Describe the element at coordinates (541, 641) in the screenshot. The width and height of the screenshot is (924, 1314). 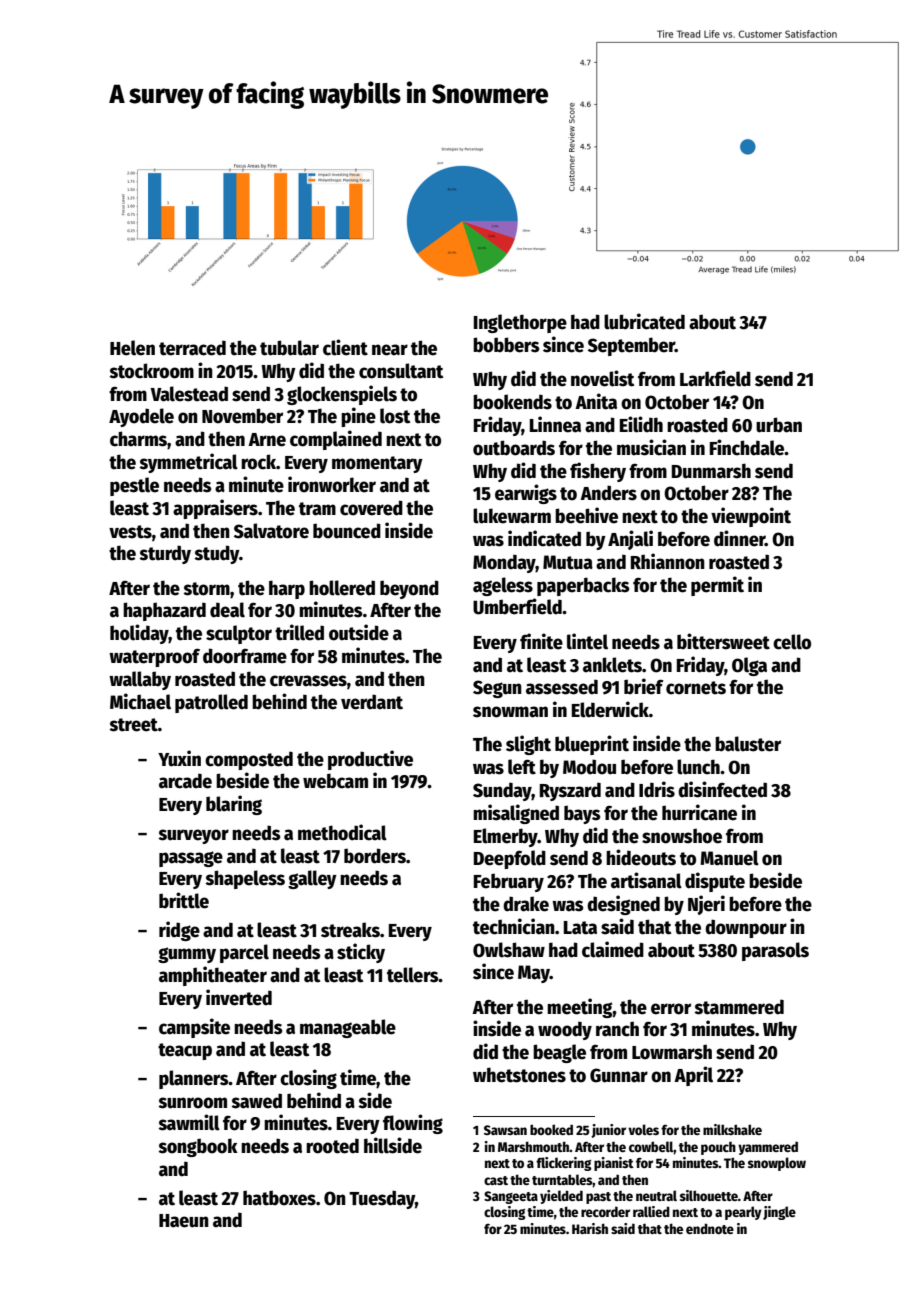
I see `finite` at that location.
